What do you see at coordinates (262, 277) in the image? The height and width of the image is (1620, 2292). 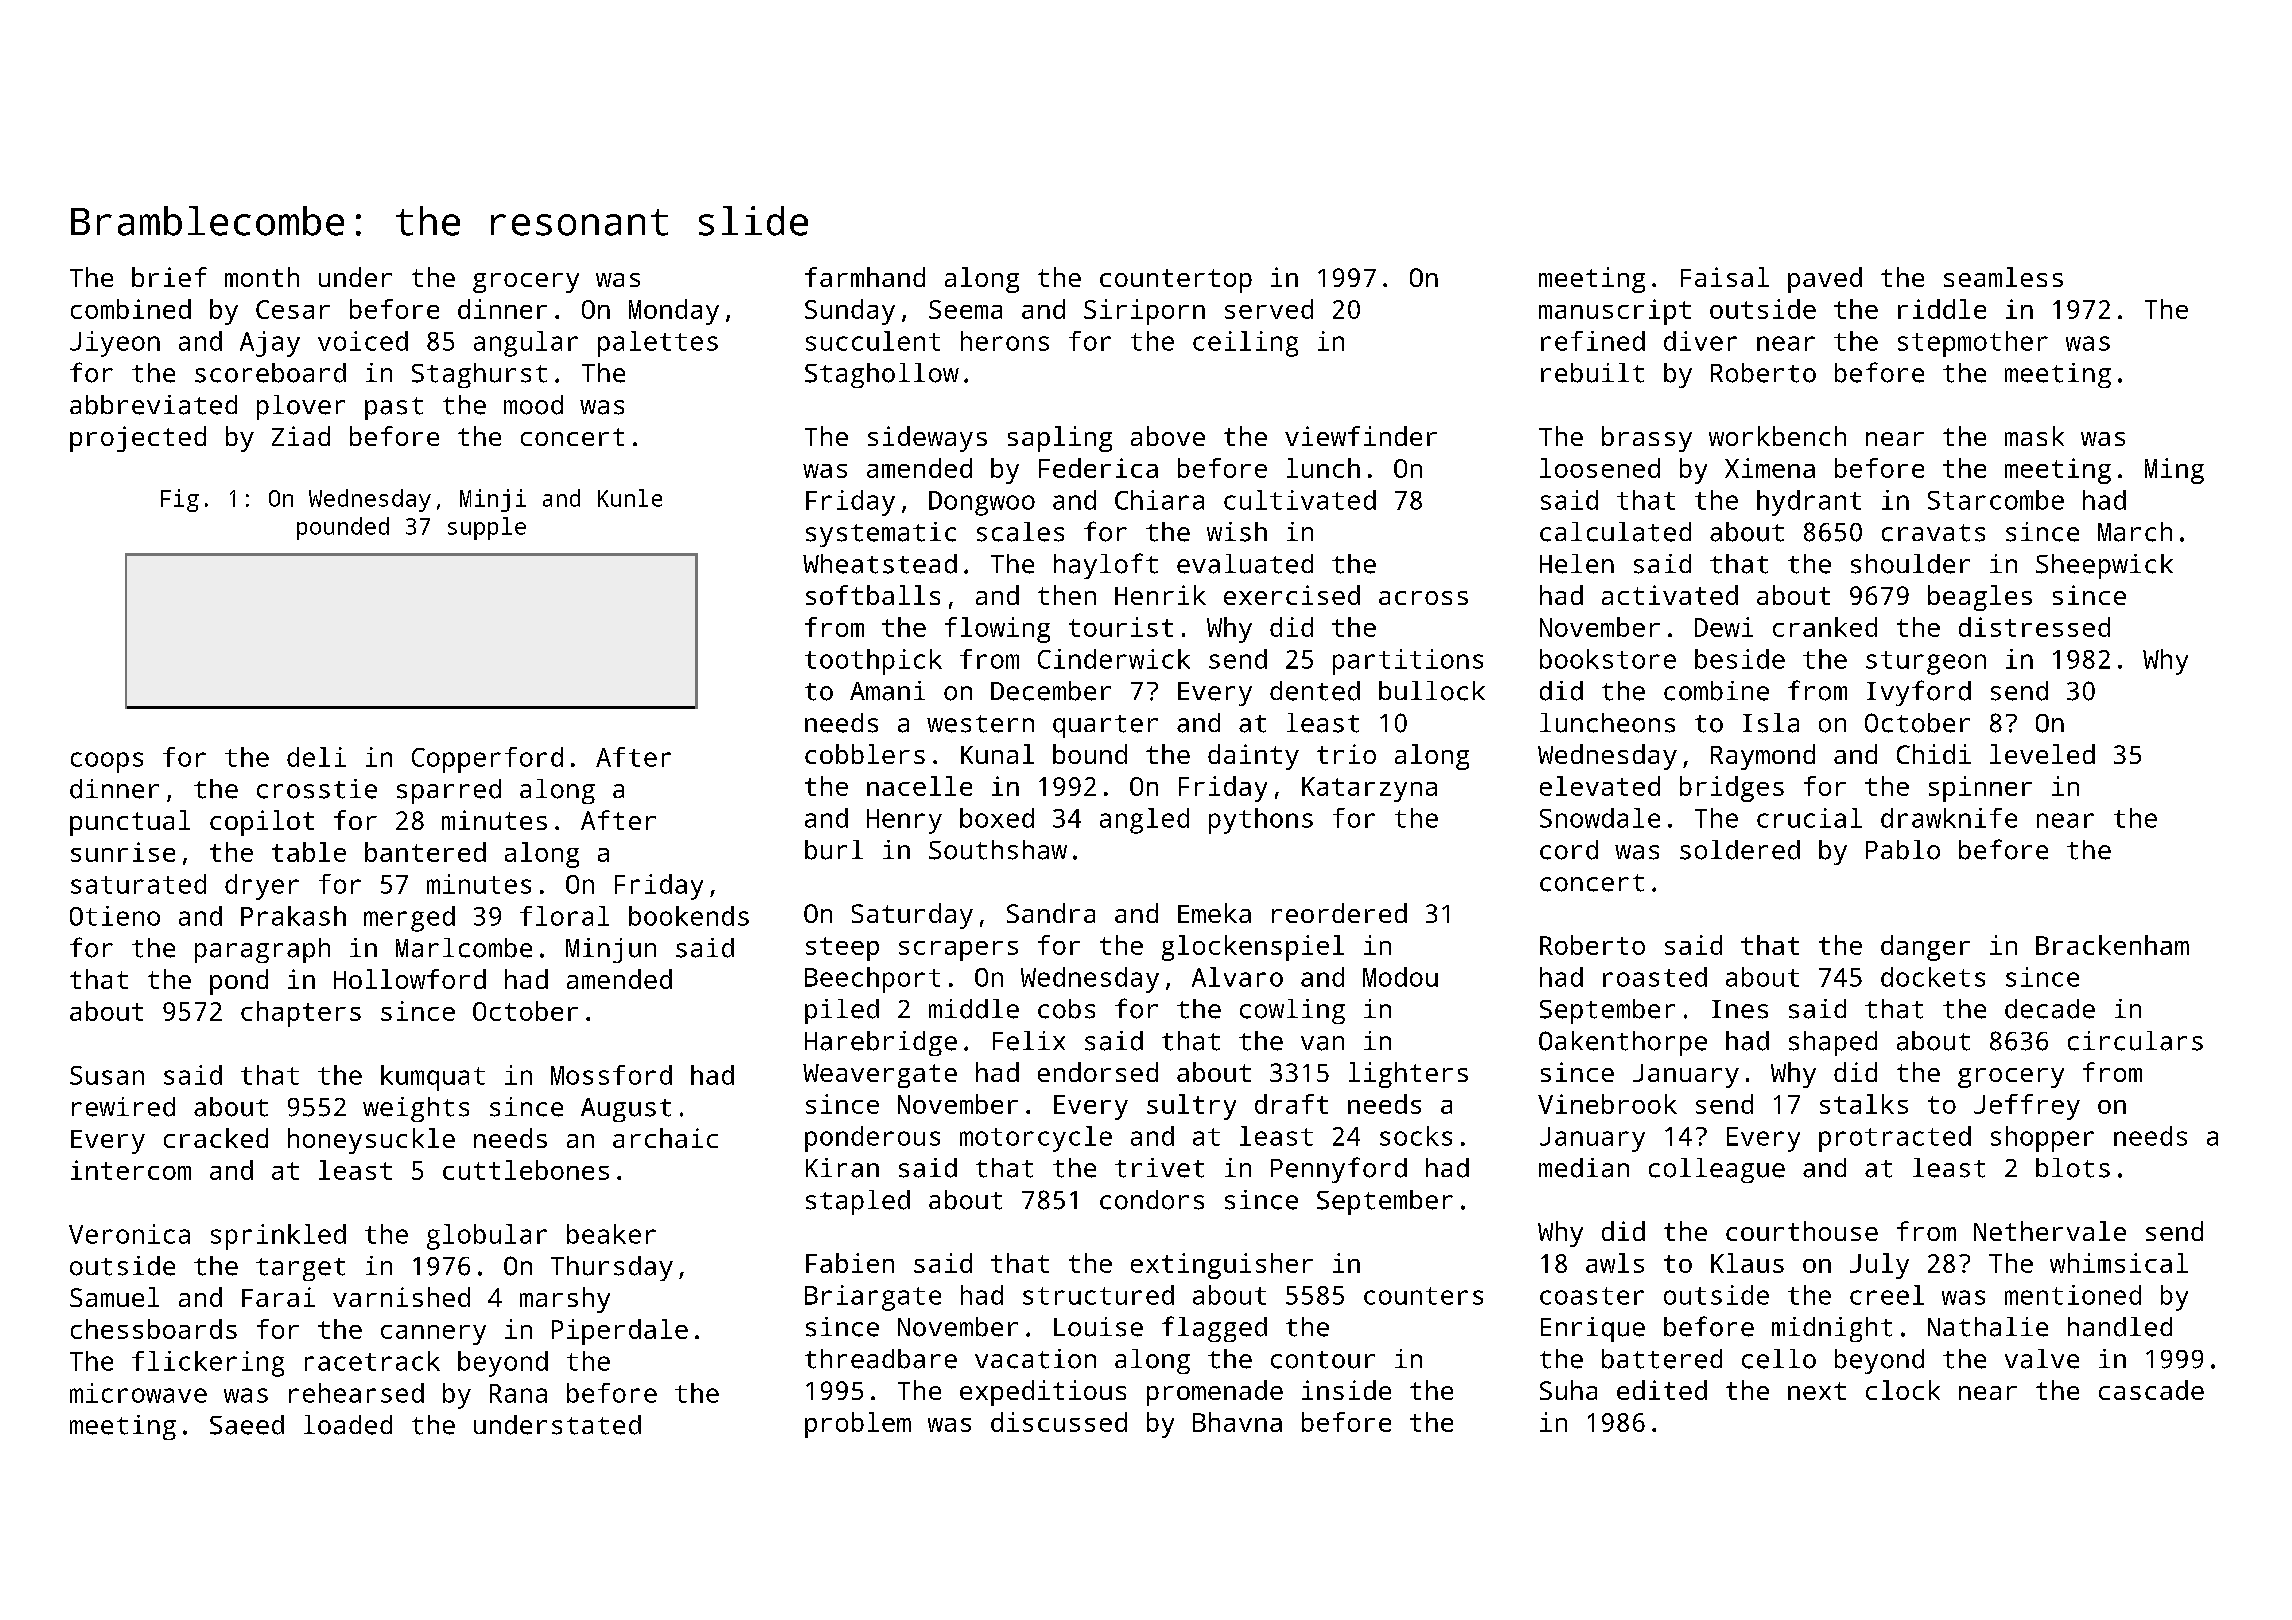 I see `month` at bounding box center [262, 277].
